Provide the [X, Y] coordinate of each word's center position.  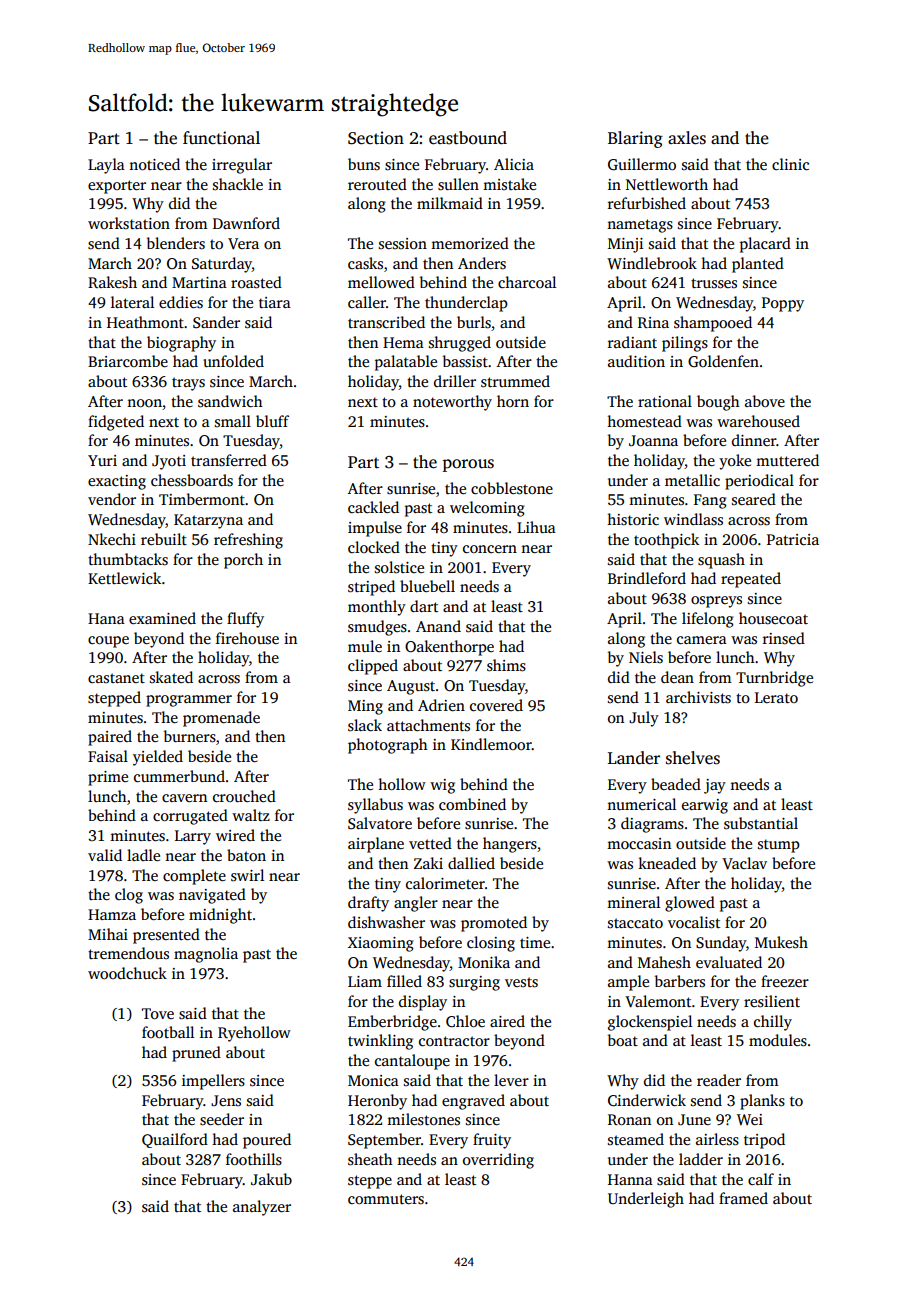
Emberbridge [392, 1023]
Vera [243, 243]
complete [194, 877]
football [168, 1032]
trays [188, 384]
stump [779, 846]
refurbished [647, 203]
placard [765, 245]
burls [474, 322]
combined [472, 804]
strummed [515, 381]
